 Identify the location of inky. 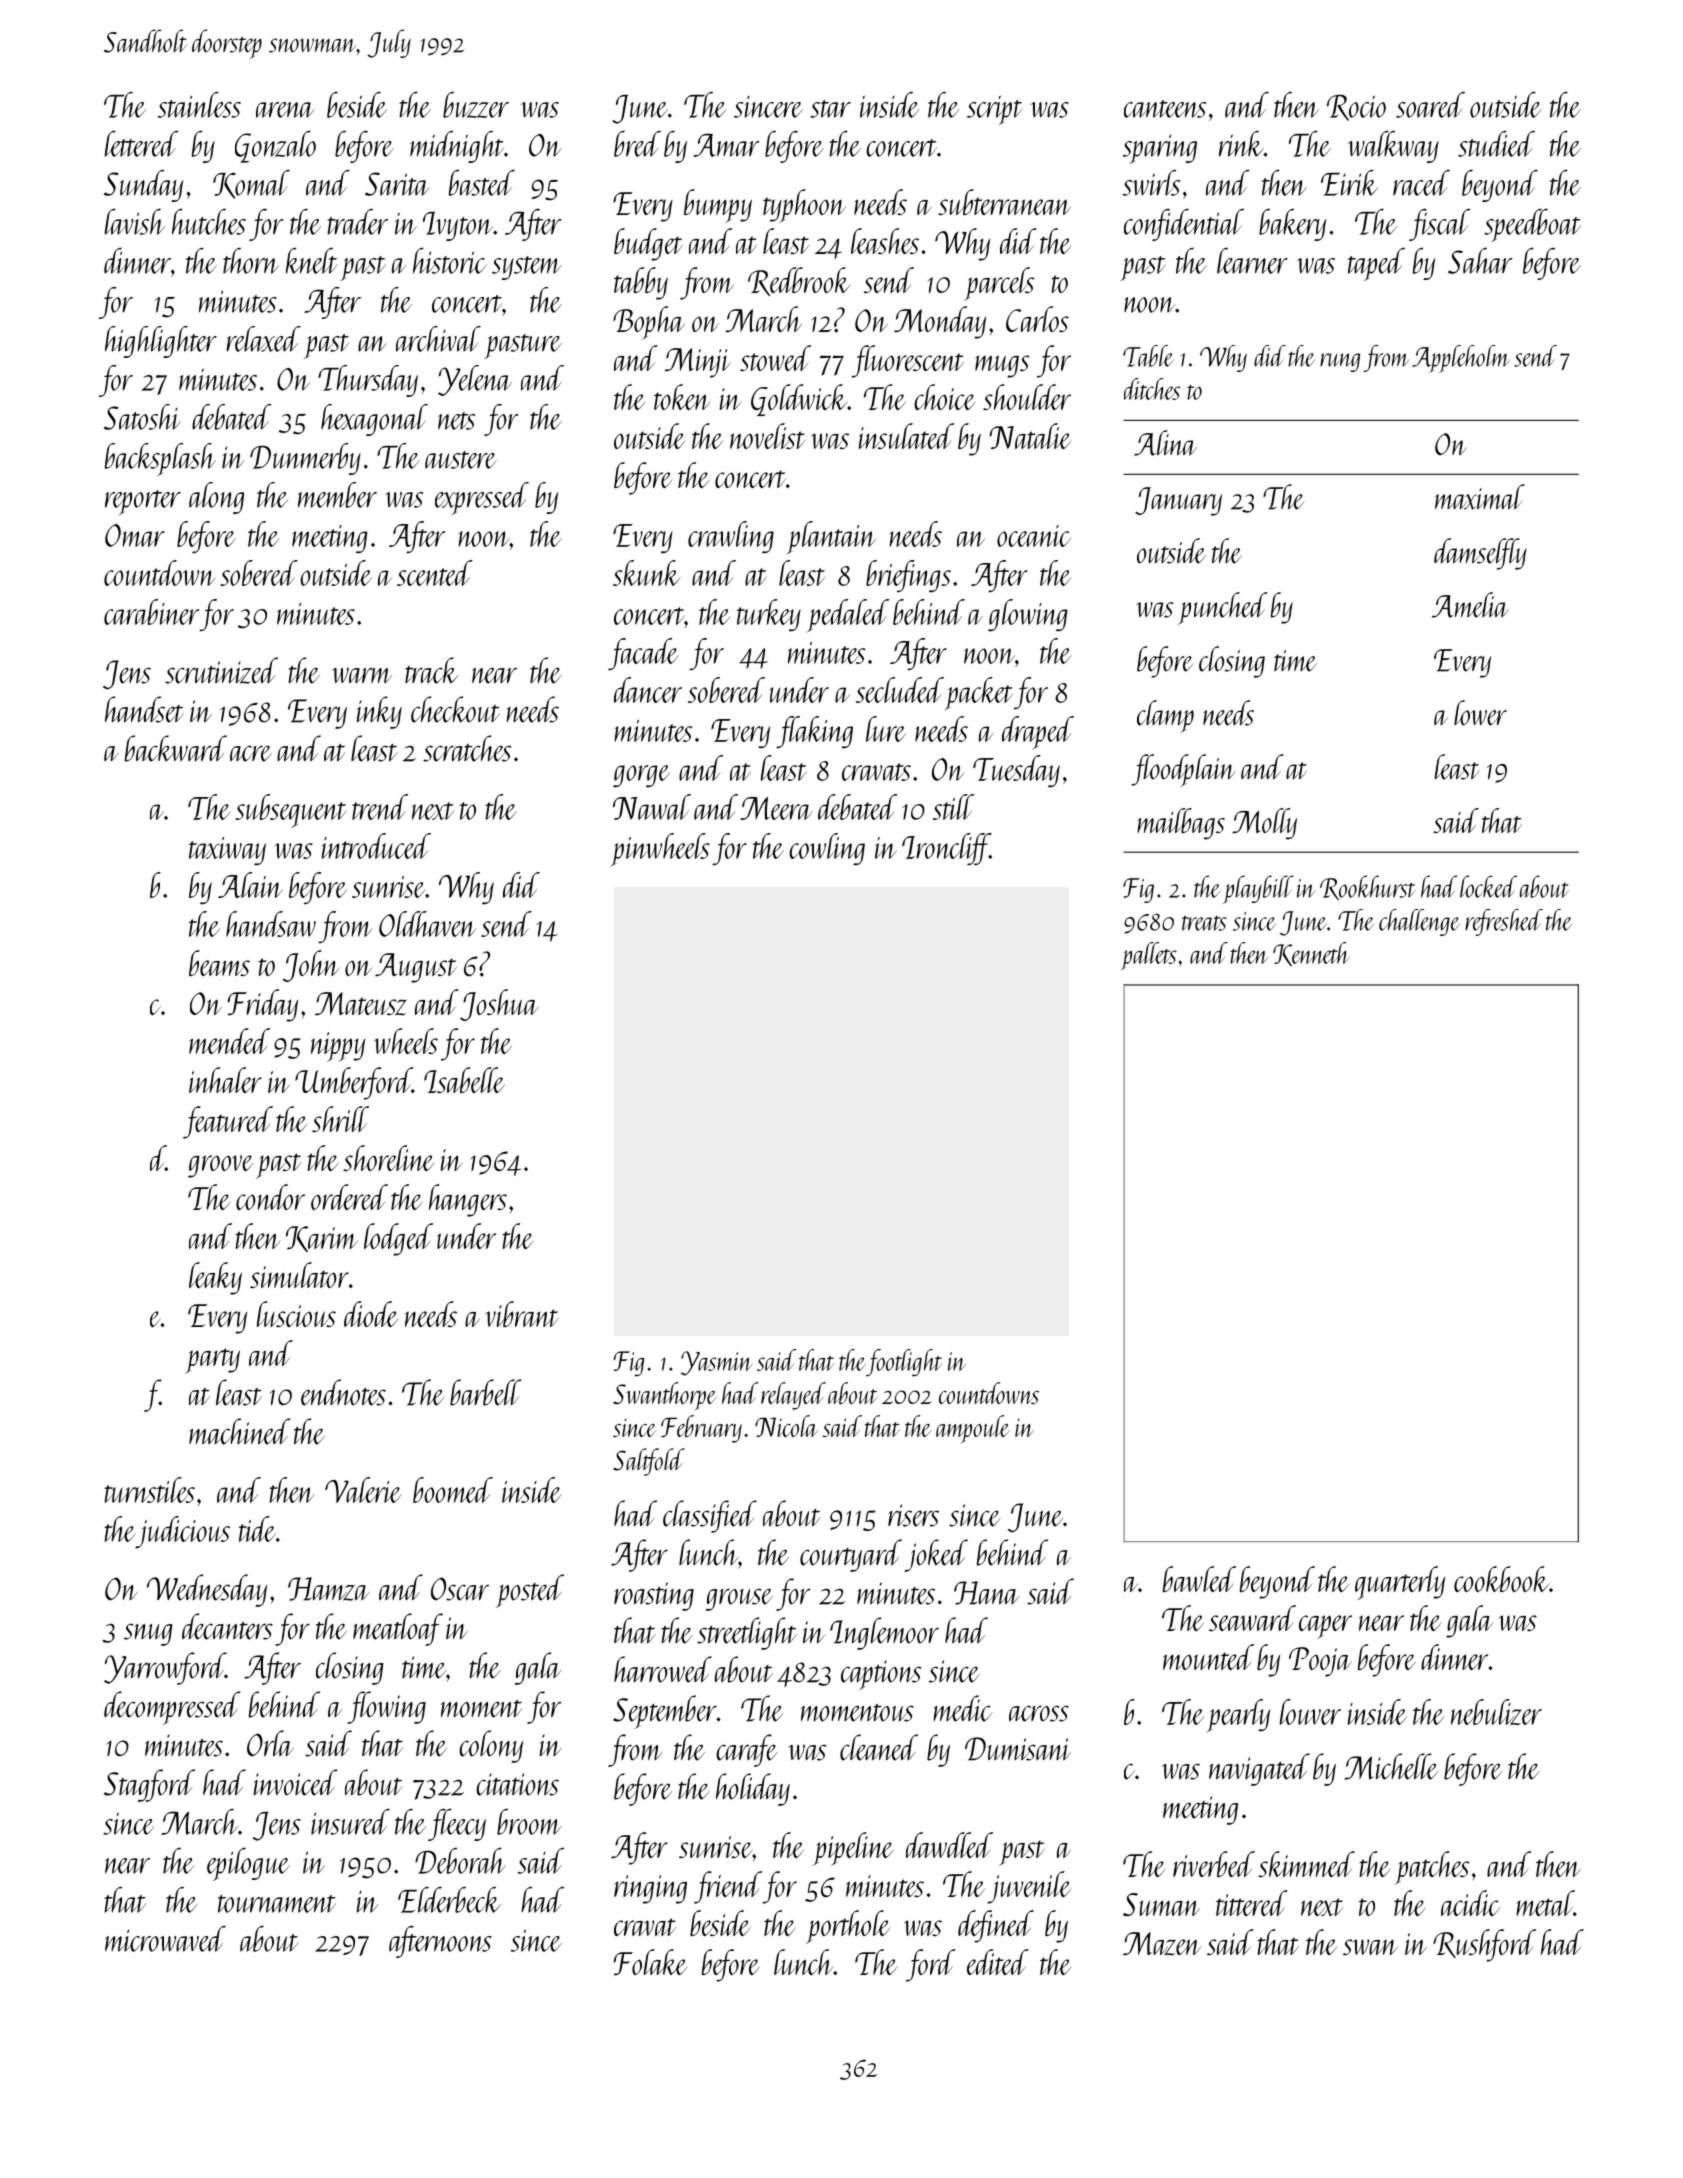
(379, 712).
